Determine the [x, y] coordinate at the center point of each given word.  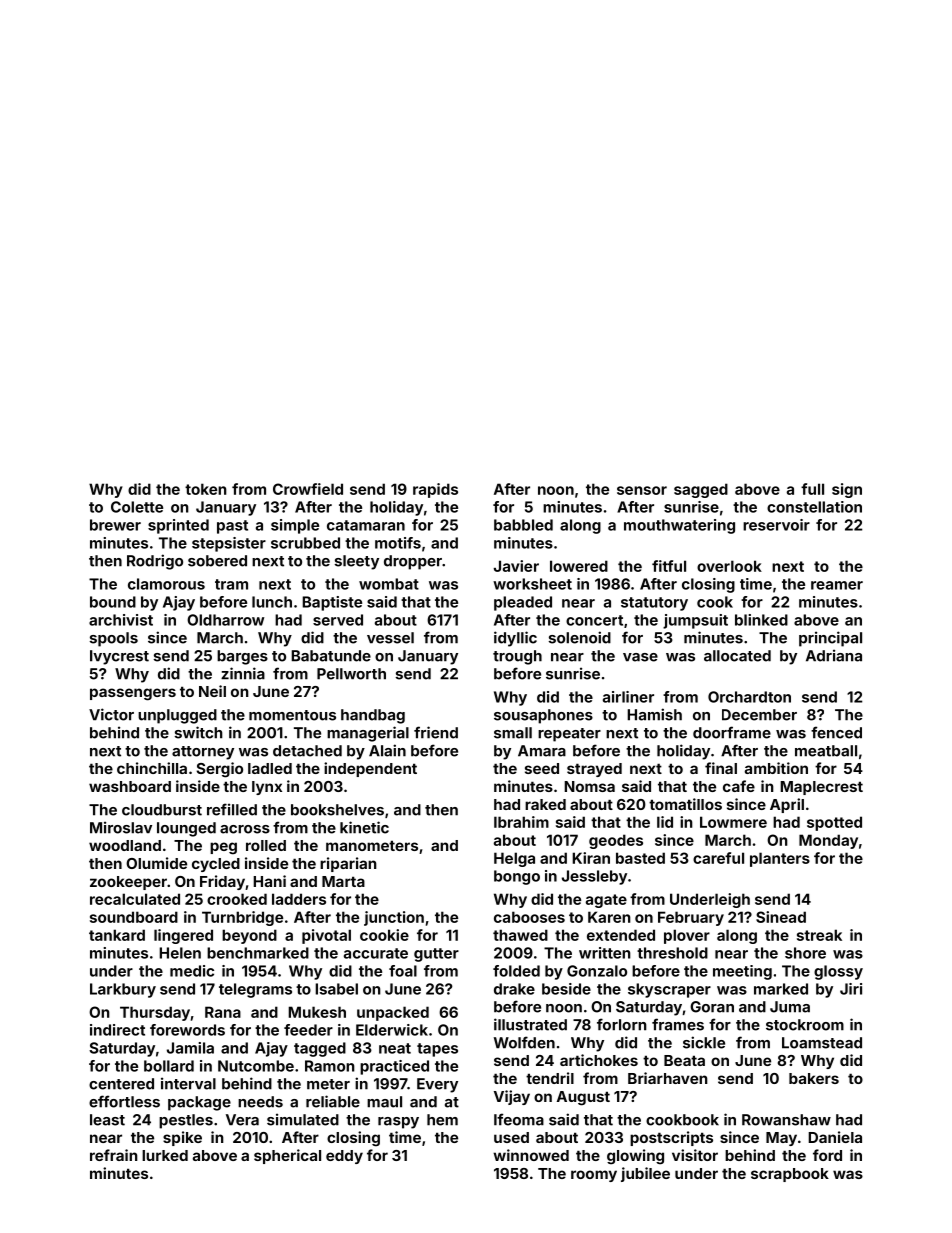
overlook [729, 566]
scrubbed [305, 543]
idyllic [515, 639]
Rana [223, 1012]
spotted [834, 823]
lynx [267, 788]
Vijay [512, 1097]
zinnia [243, 673]
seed [542, 768]
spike [182, 1138]
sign [847, 490]
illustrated [530, 1024]
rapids [435, 490]
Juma [790, 1007]
